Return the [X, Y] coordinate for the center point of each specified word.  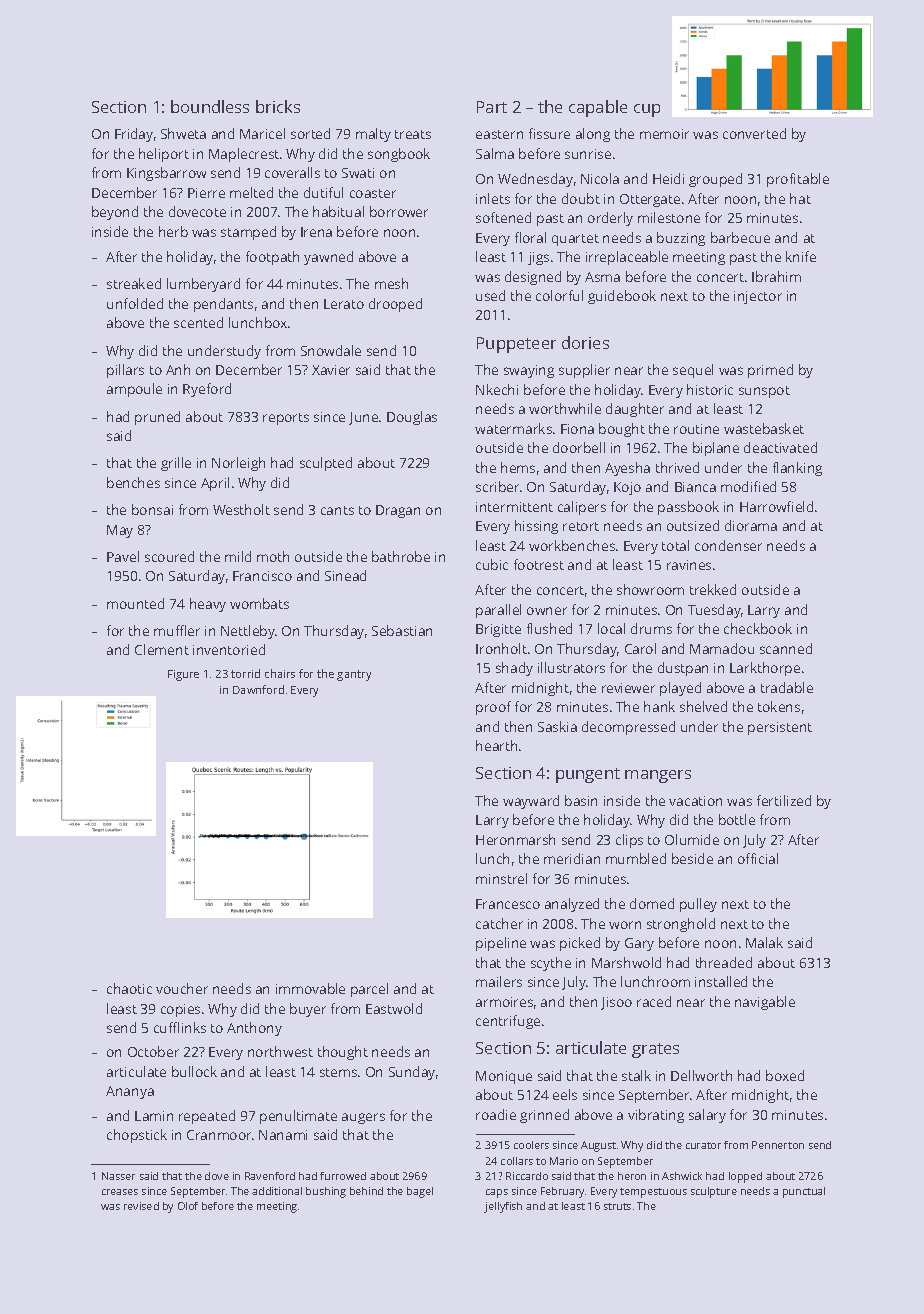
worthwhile [565, 408]
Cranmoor [219, 1135]
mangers [658, 776]
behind [366, 1191]
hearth [496, 745]
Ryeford [207, 390]
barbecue [740, 237]
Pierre [206, 193]
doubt [581, 198]
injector [758, 297]
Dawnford [258, 689]
